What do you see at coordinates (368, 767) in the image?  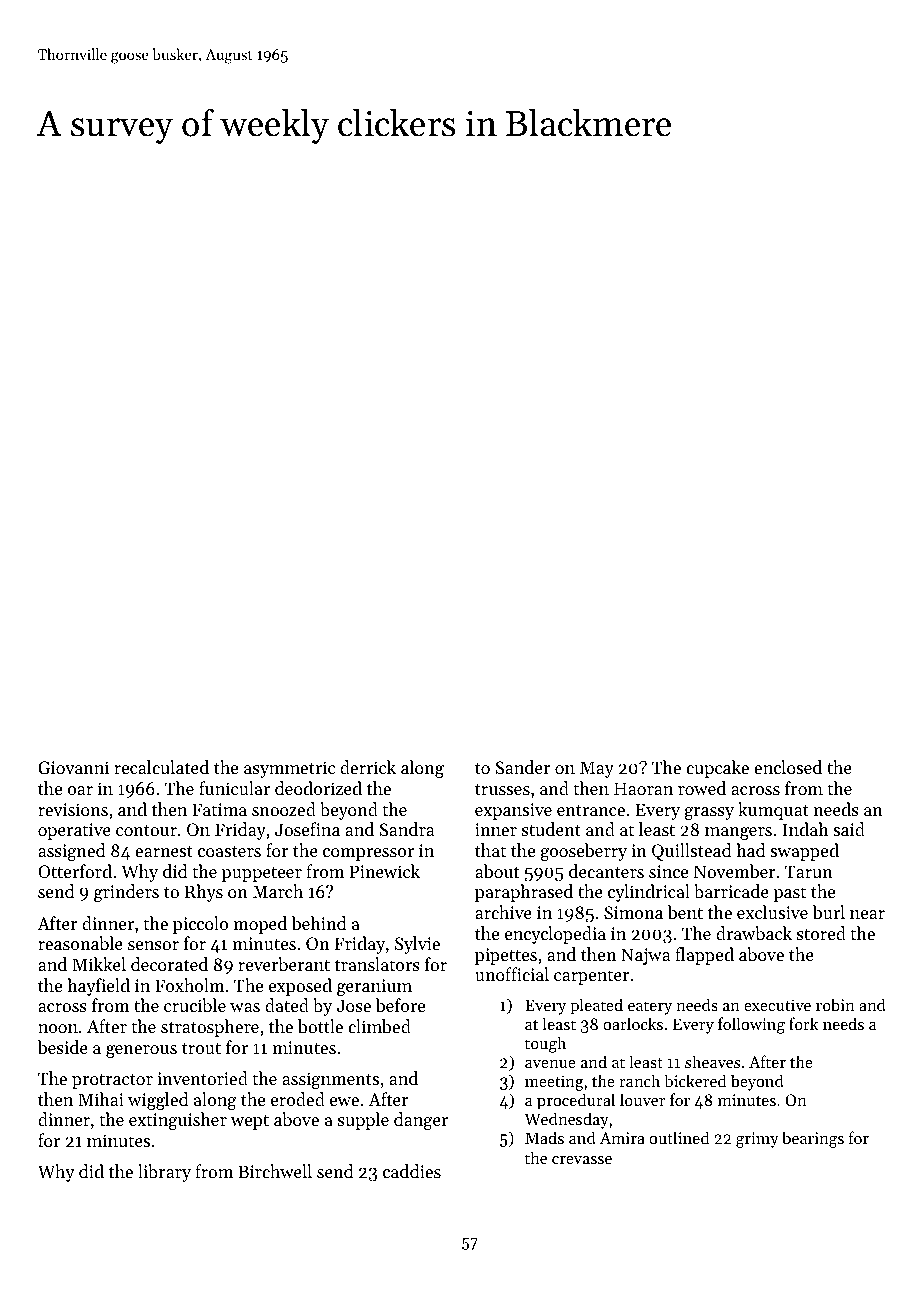 I see `derrick` at bounding box center [368, 767].
